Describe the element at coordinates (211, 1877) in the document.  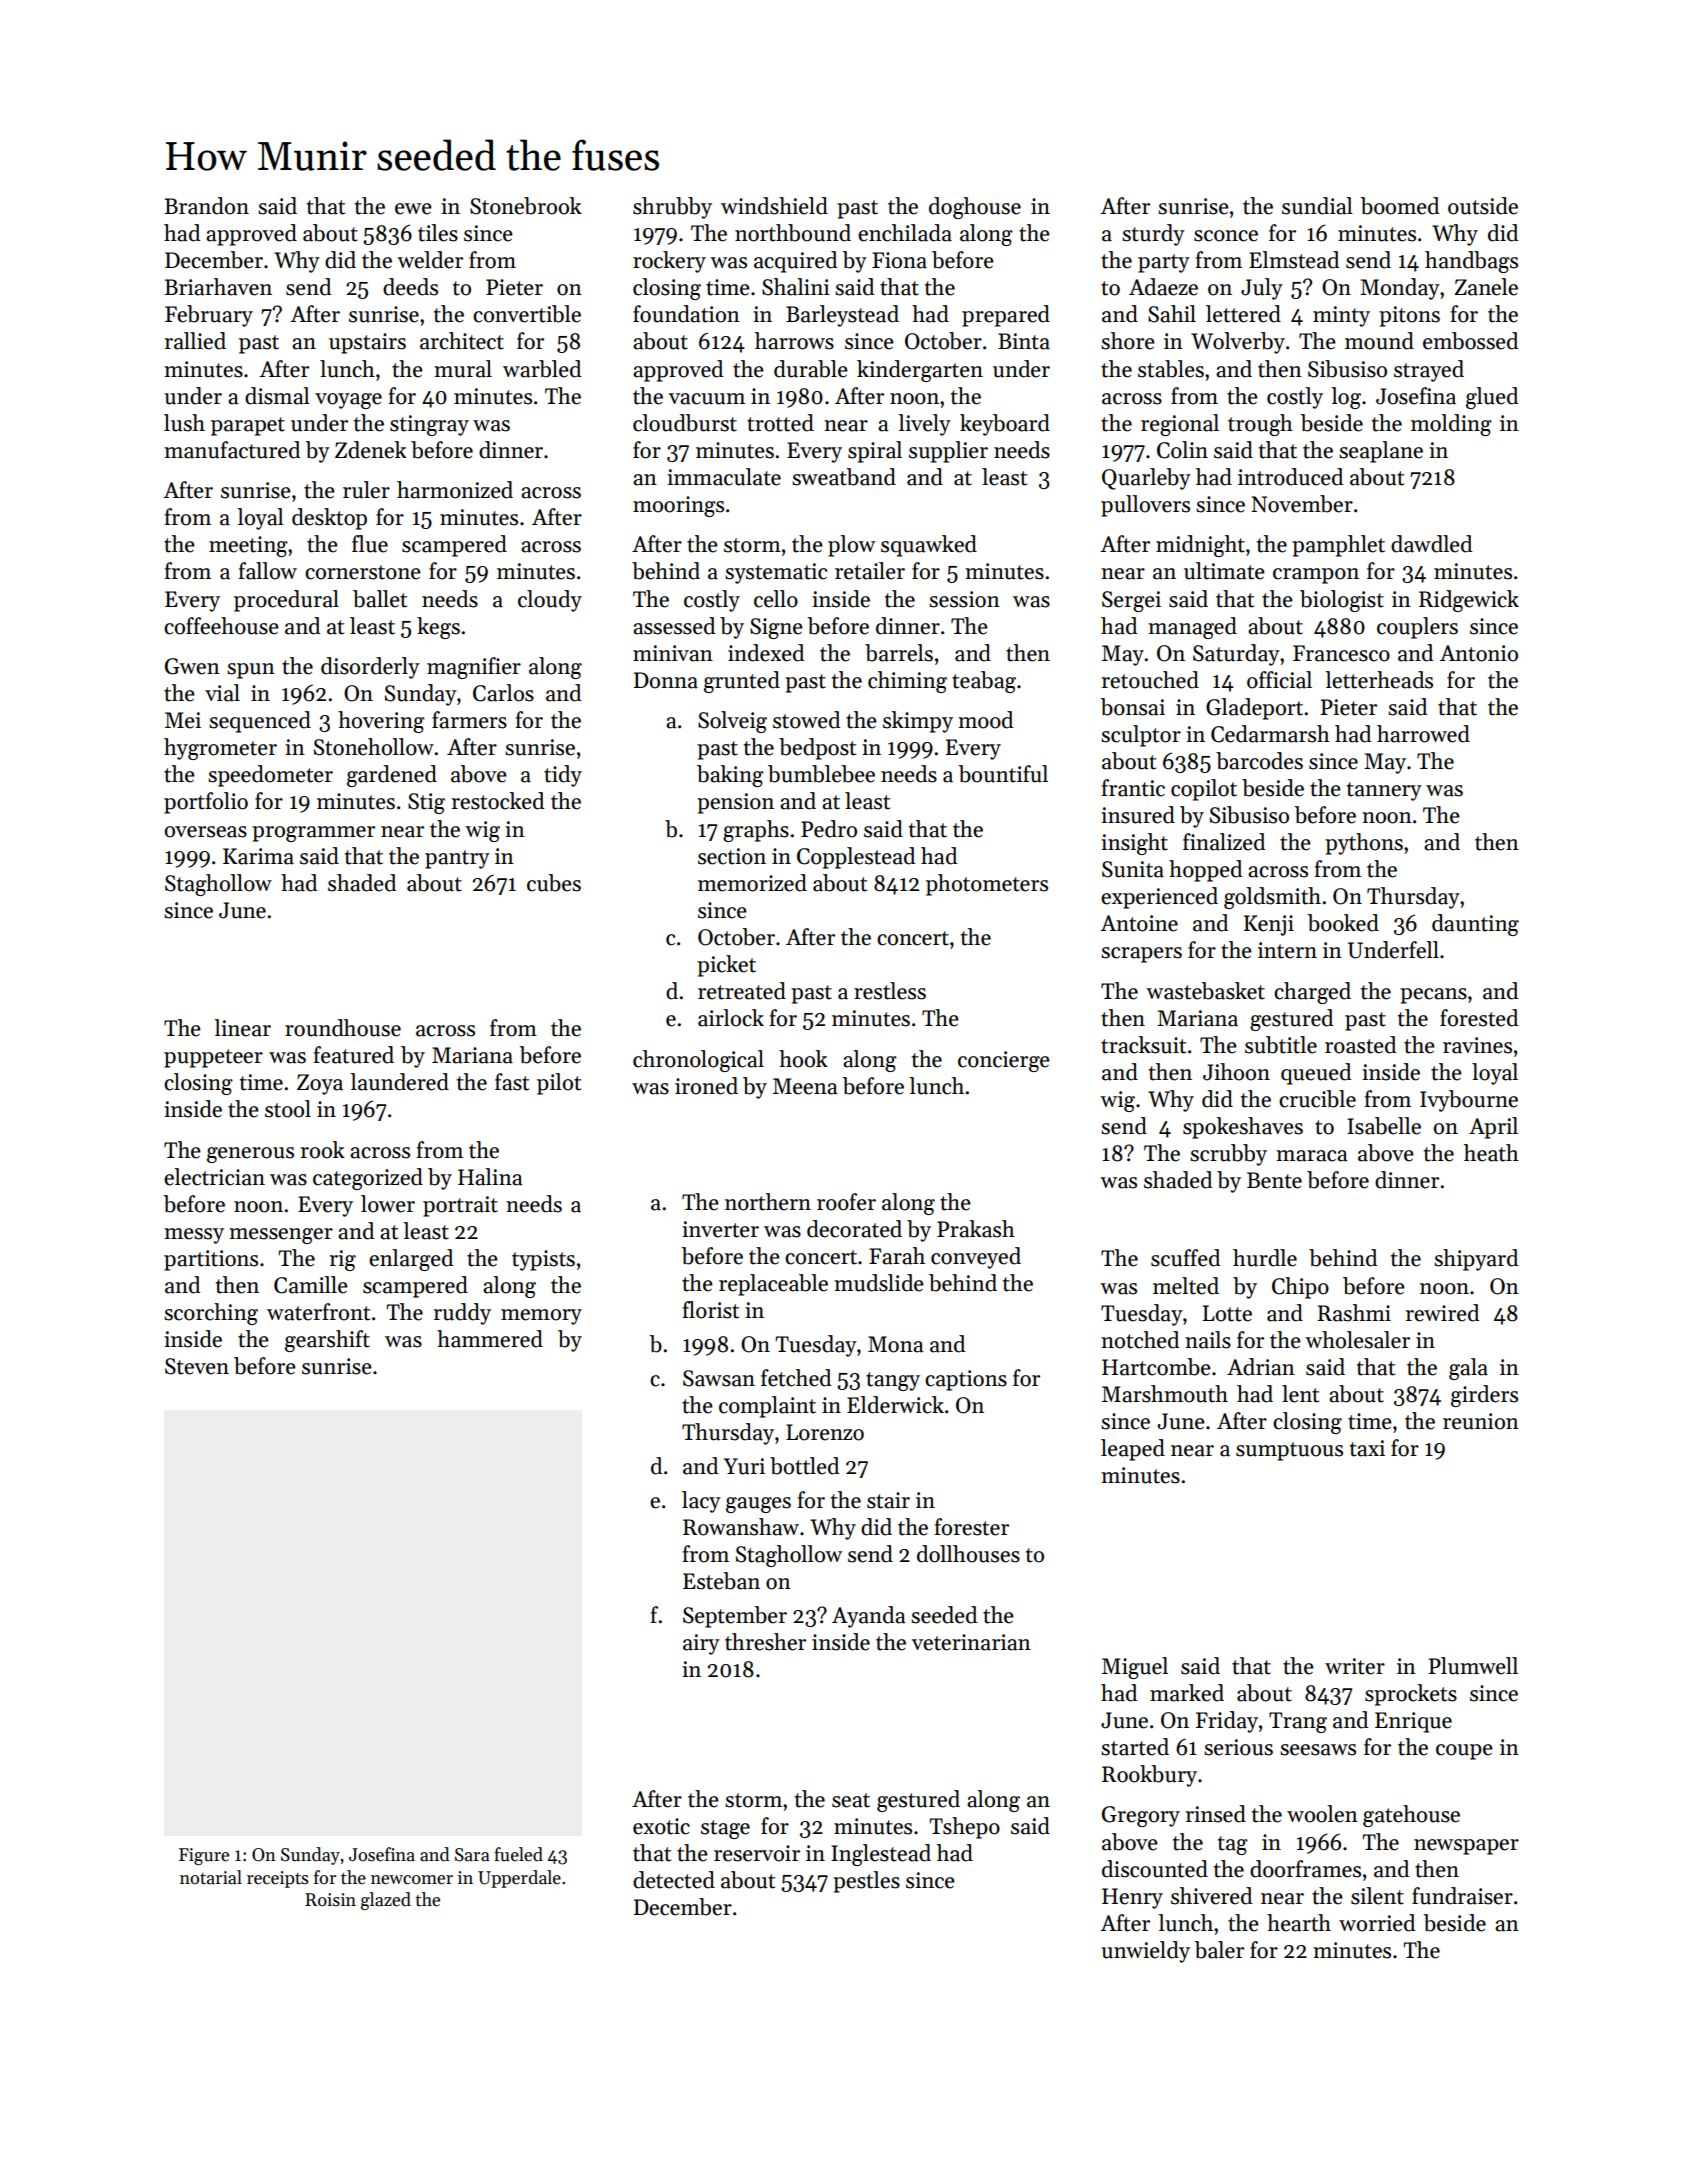
I see `notarial` at that location.
